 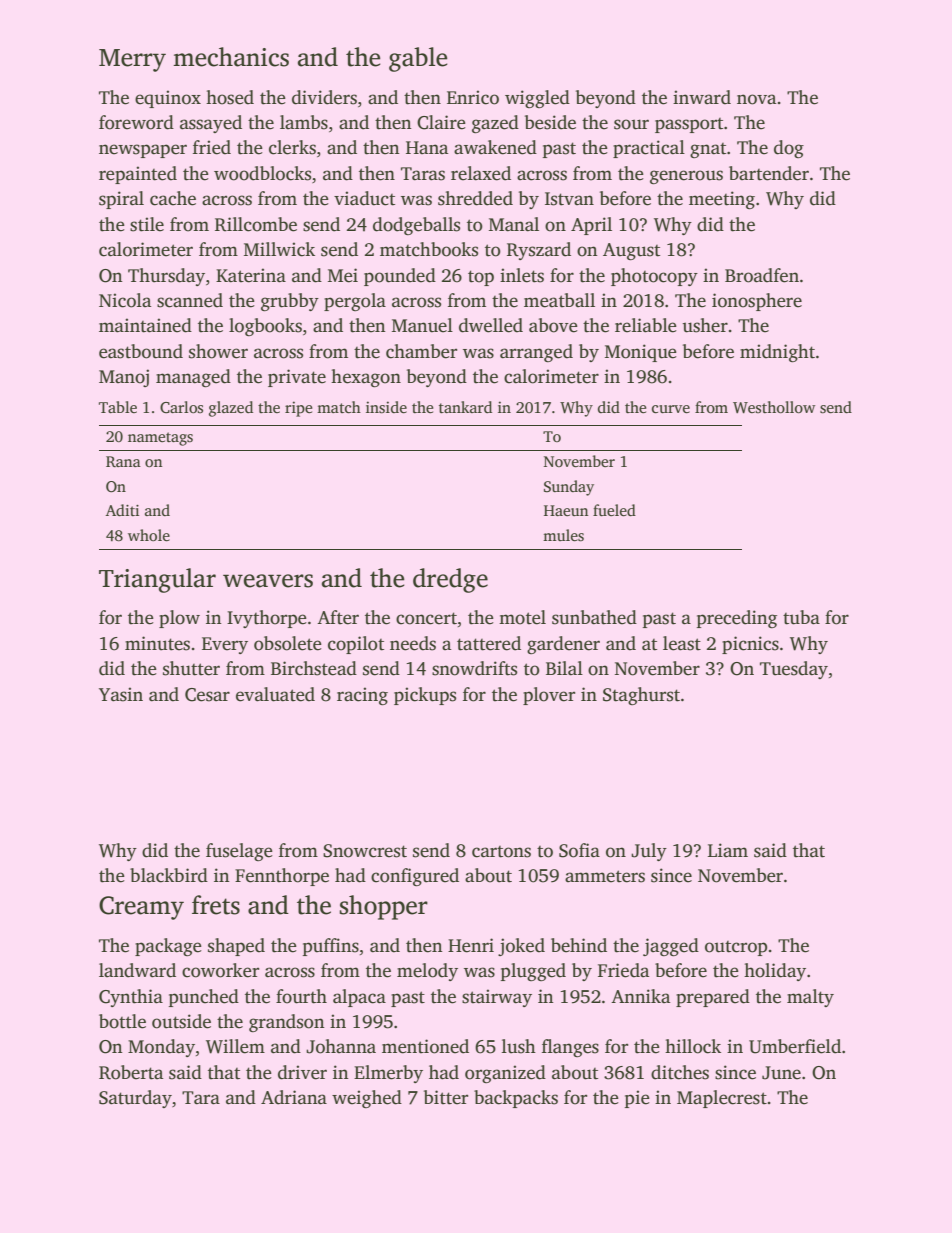 I want to click on Monique, so click(x=641, y=353).
